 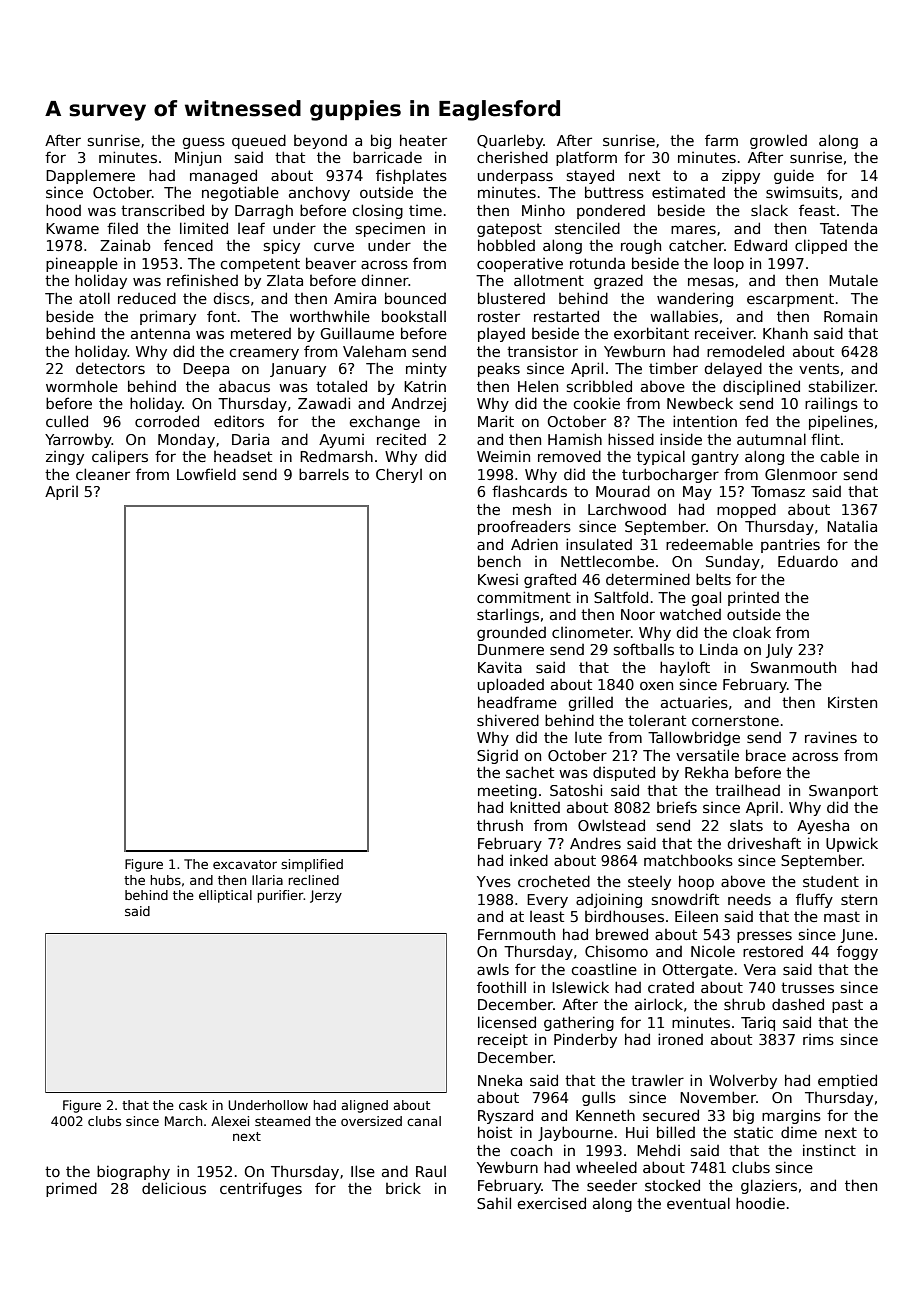 I want to click on redeemable, so click(x=709, y=544).
